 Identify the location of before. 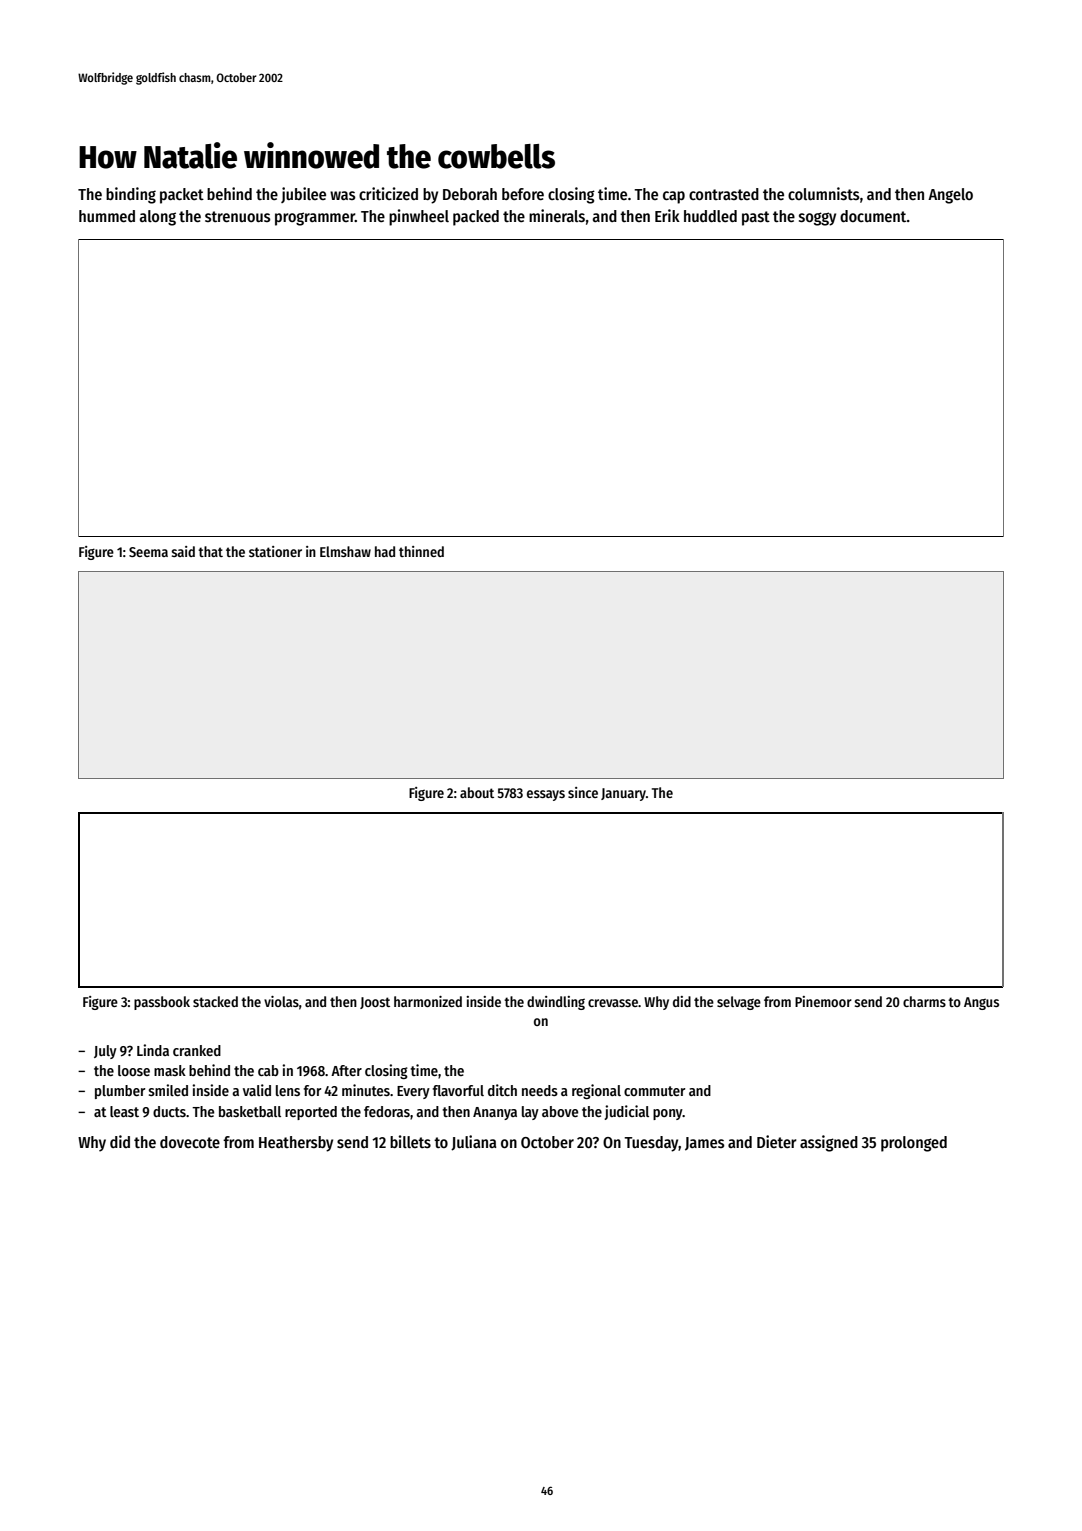
(523, 194).
